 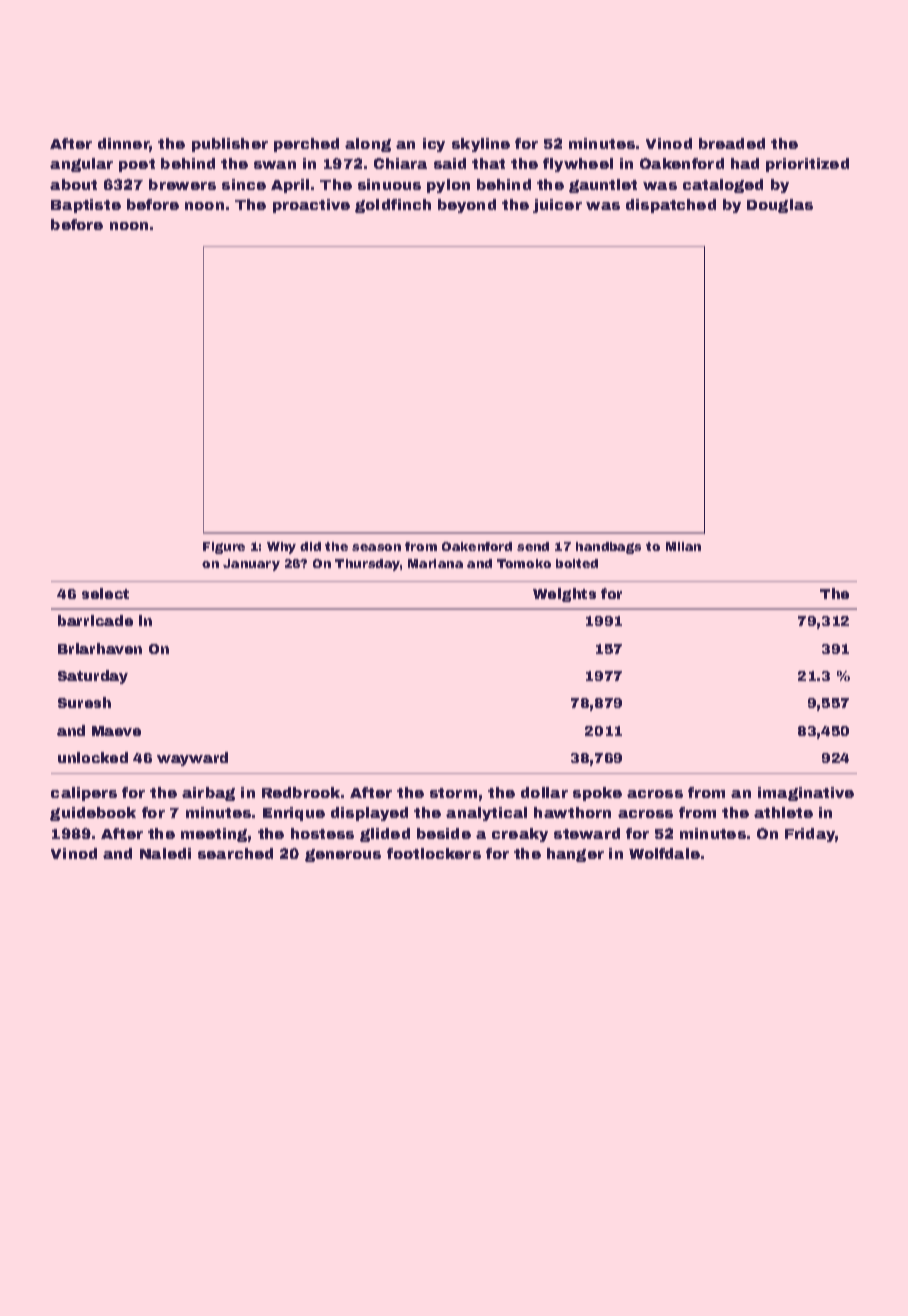 I want to click on Thursday, so click(x=367, y=565).
